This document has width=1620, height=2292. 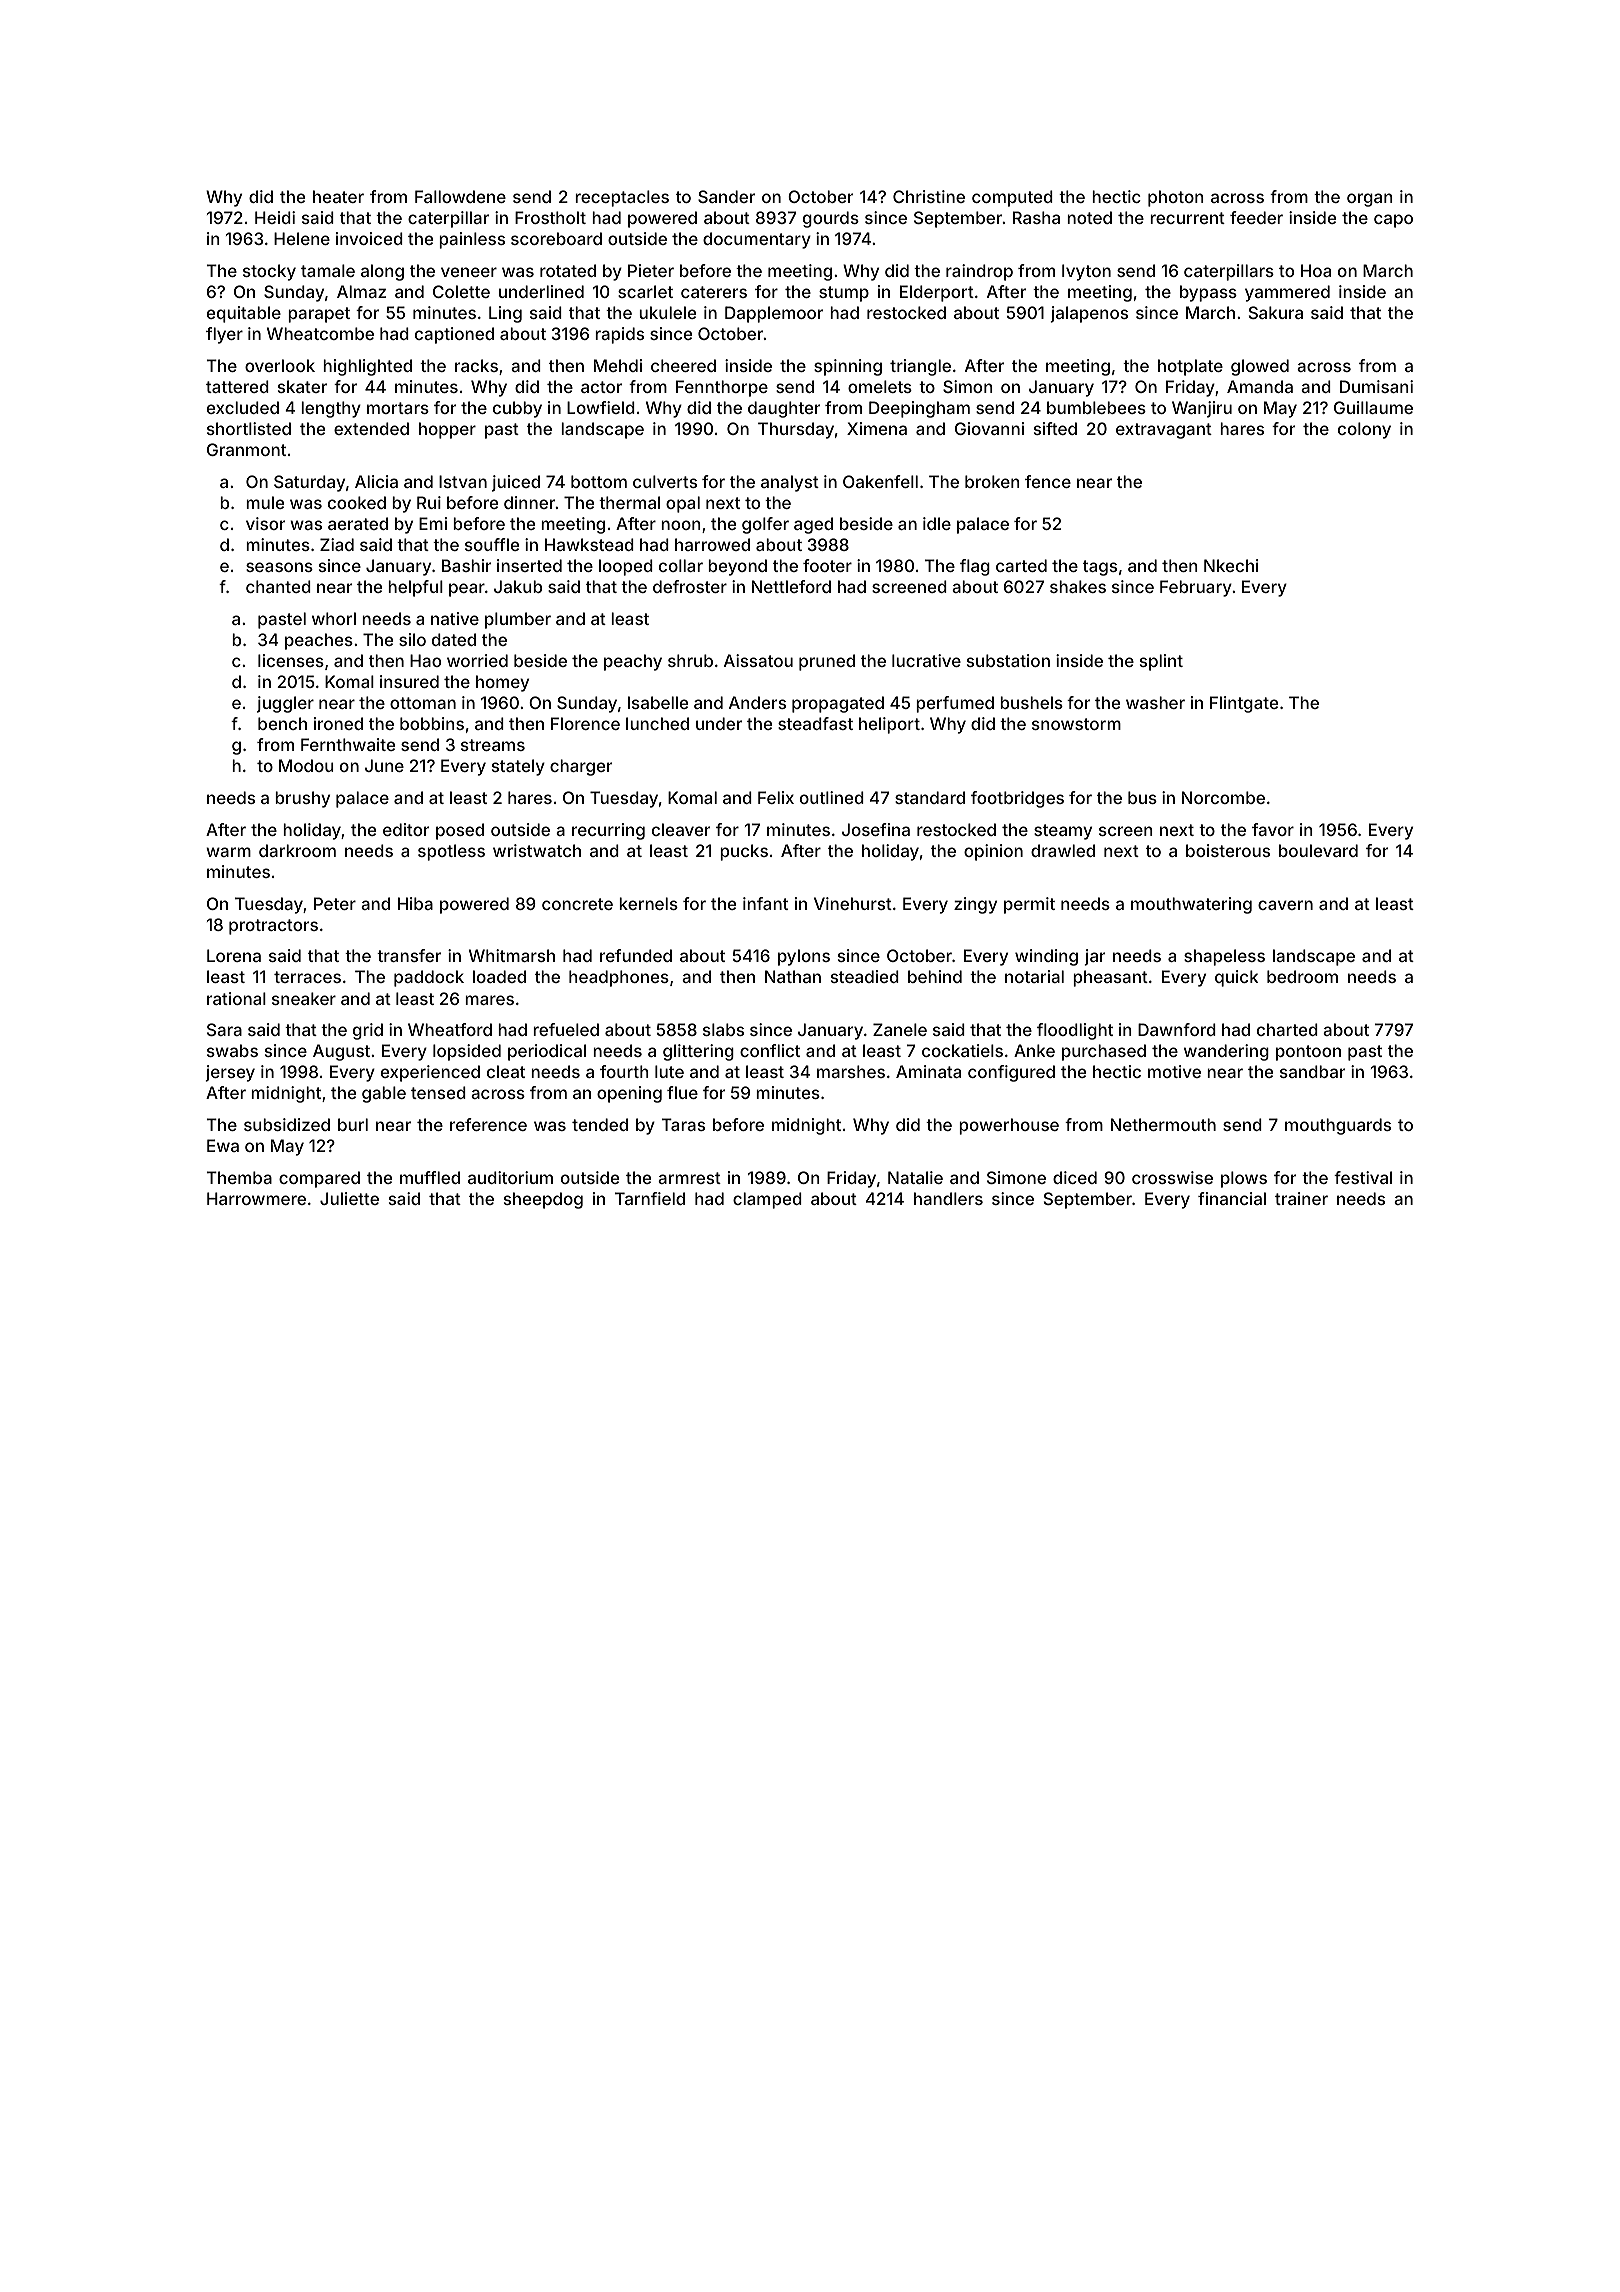 I want to click on Flintgate, so click(x=1244, y=704).
